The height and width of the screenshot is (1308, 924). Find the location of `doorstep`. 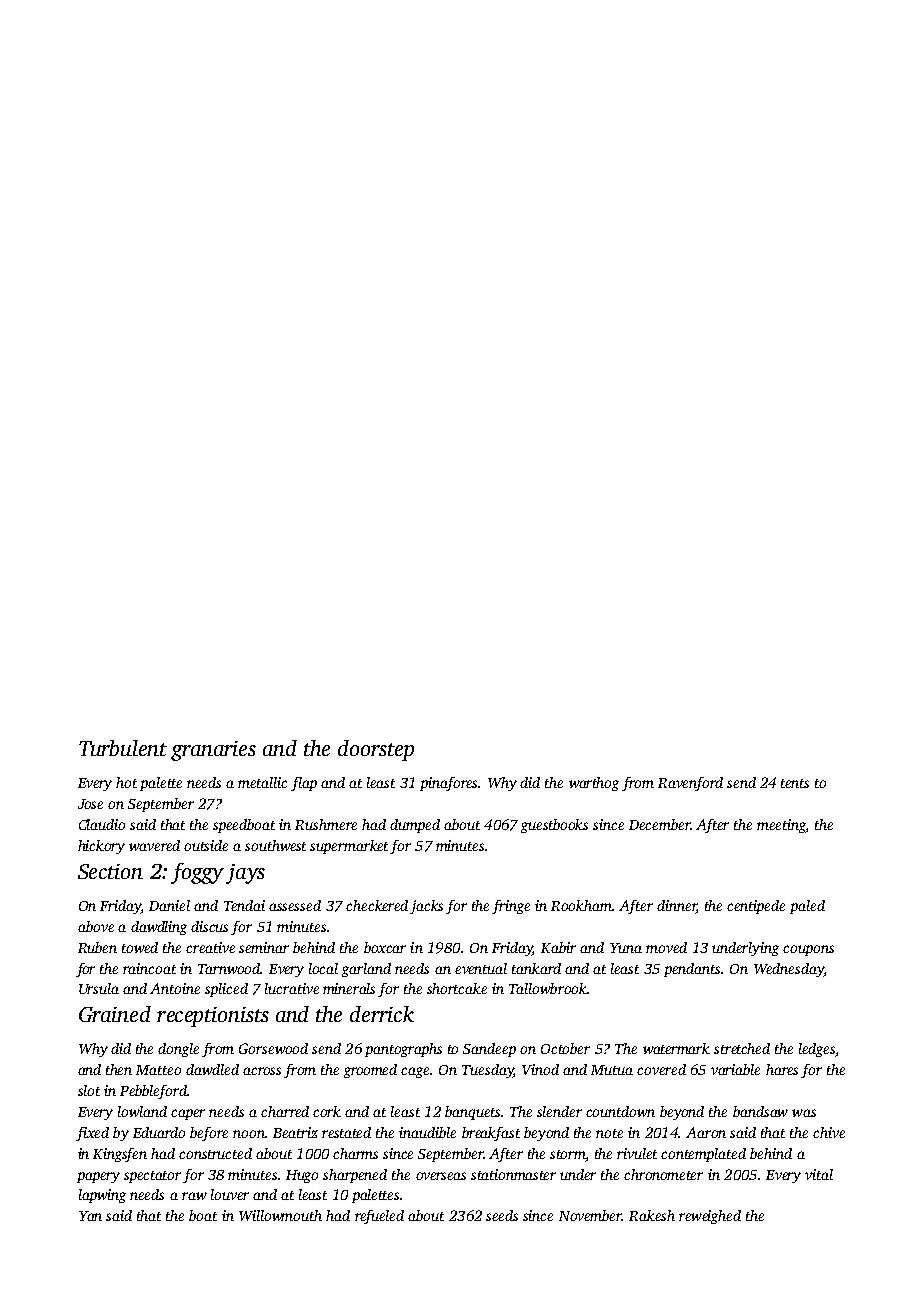

doorstep is located at coordinates (376, 750).
